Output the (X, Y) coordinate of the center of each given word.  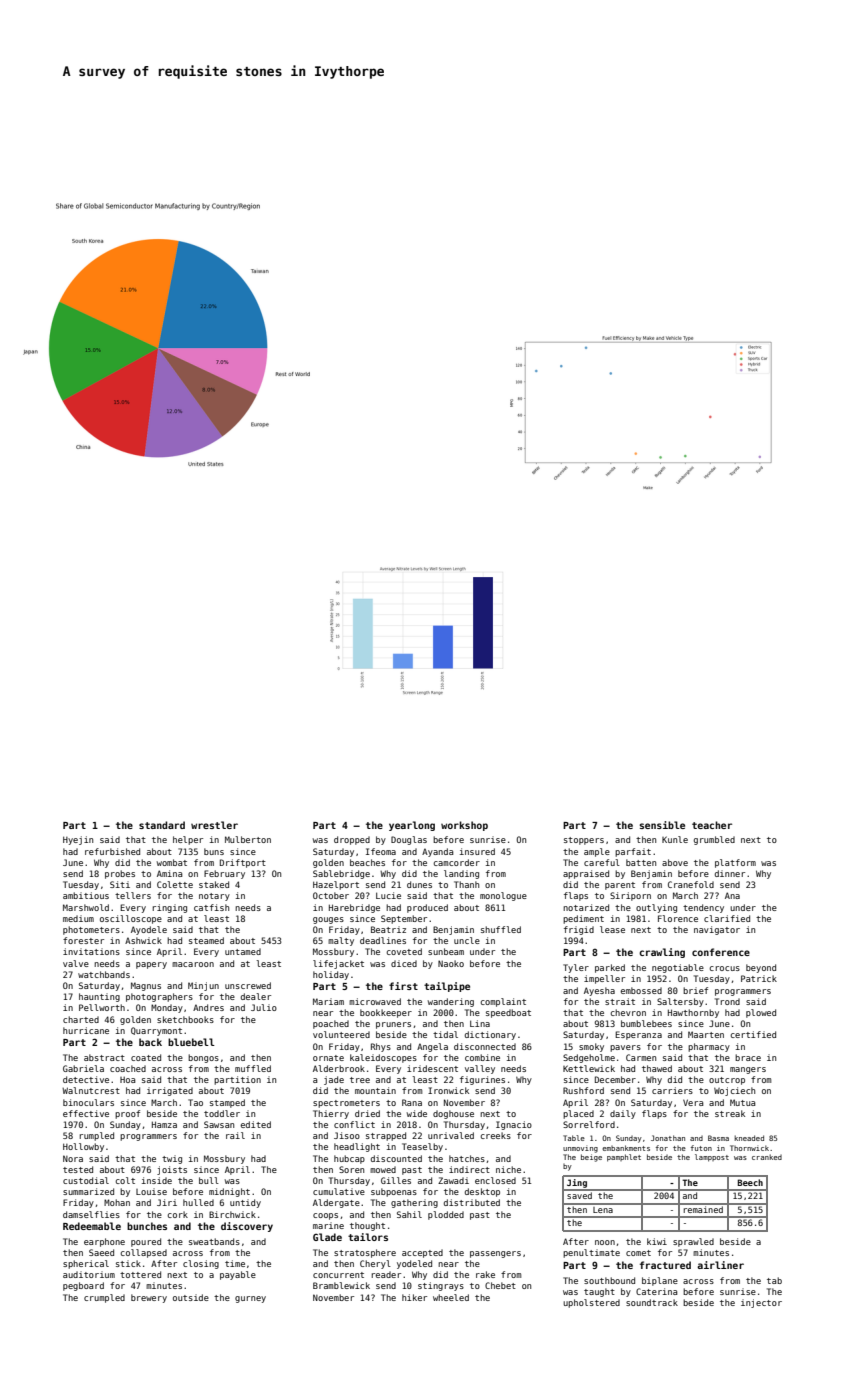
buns (214, 851)
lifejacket (338, 964)
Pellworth (102, 1007)
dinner (730, 873)
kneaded (749, 1138)
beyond (761, 968)
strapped (386, 1136)
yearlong (412, 826)
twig (172, 1159)
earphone (104, 1242)
